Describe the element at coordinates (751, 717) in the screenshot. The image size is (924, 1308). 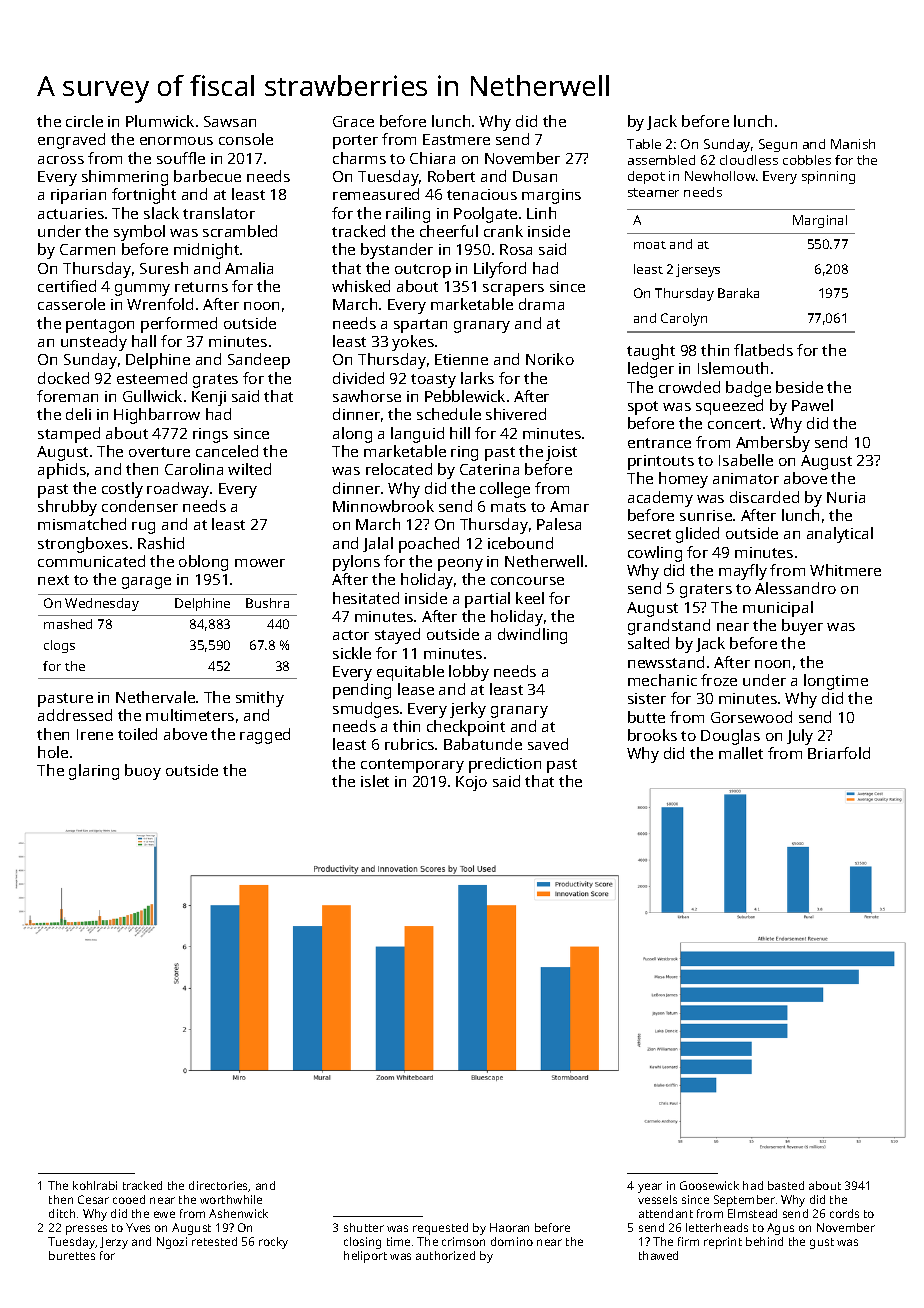
I see `Gorsewood` at that location.
